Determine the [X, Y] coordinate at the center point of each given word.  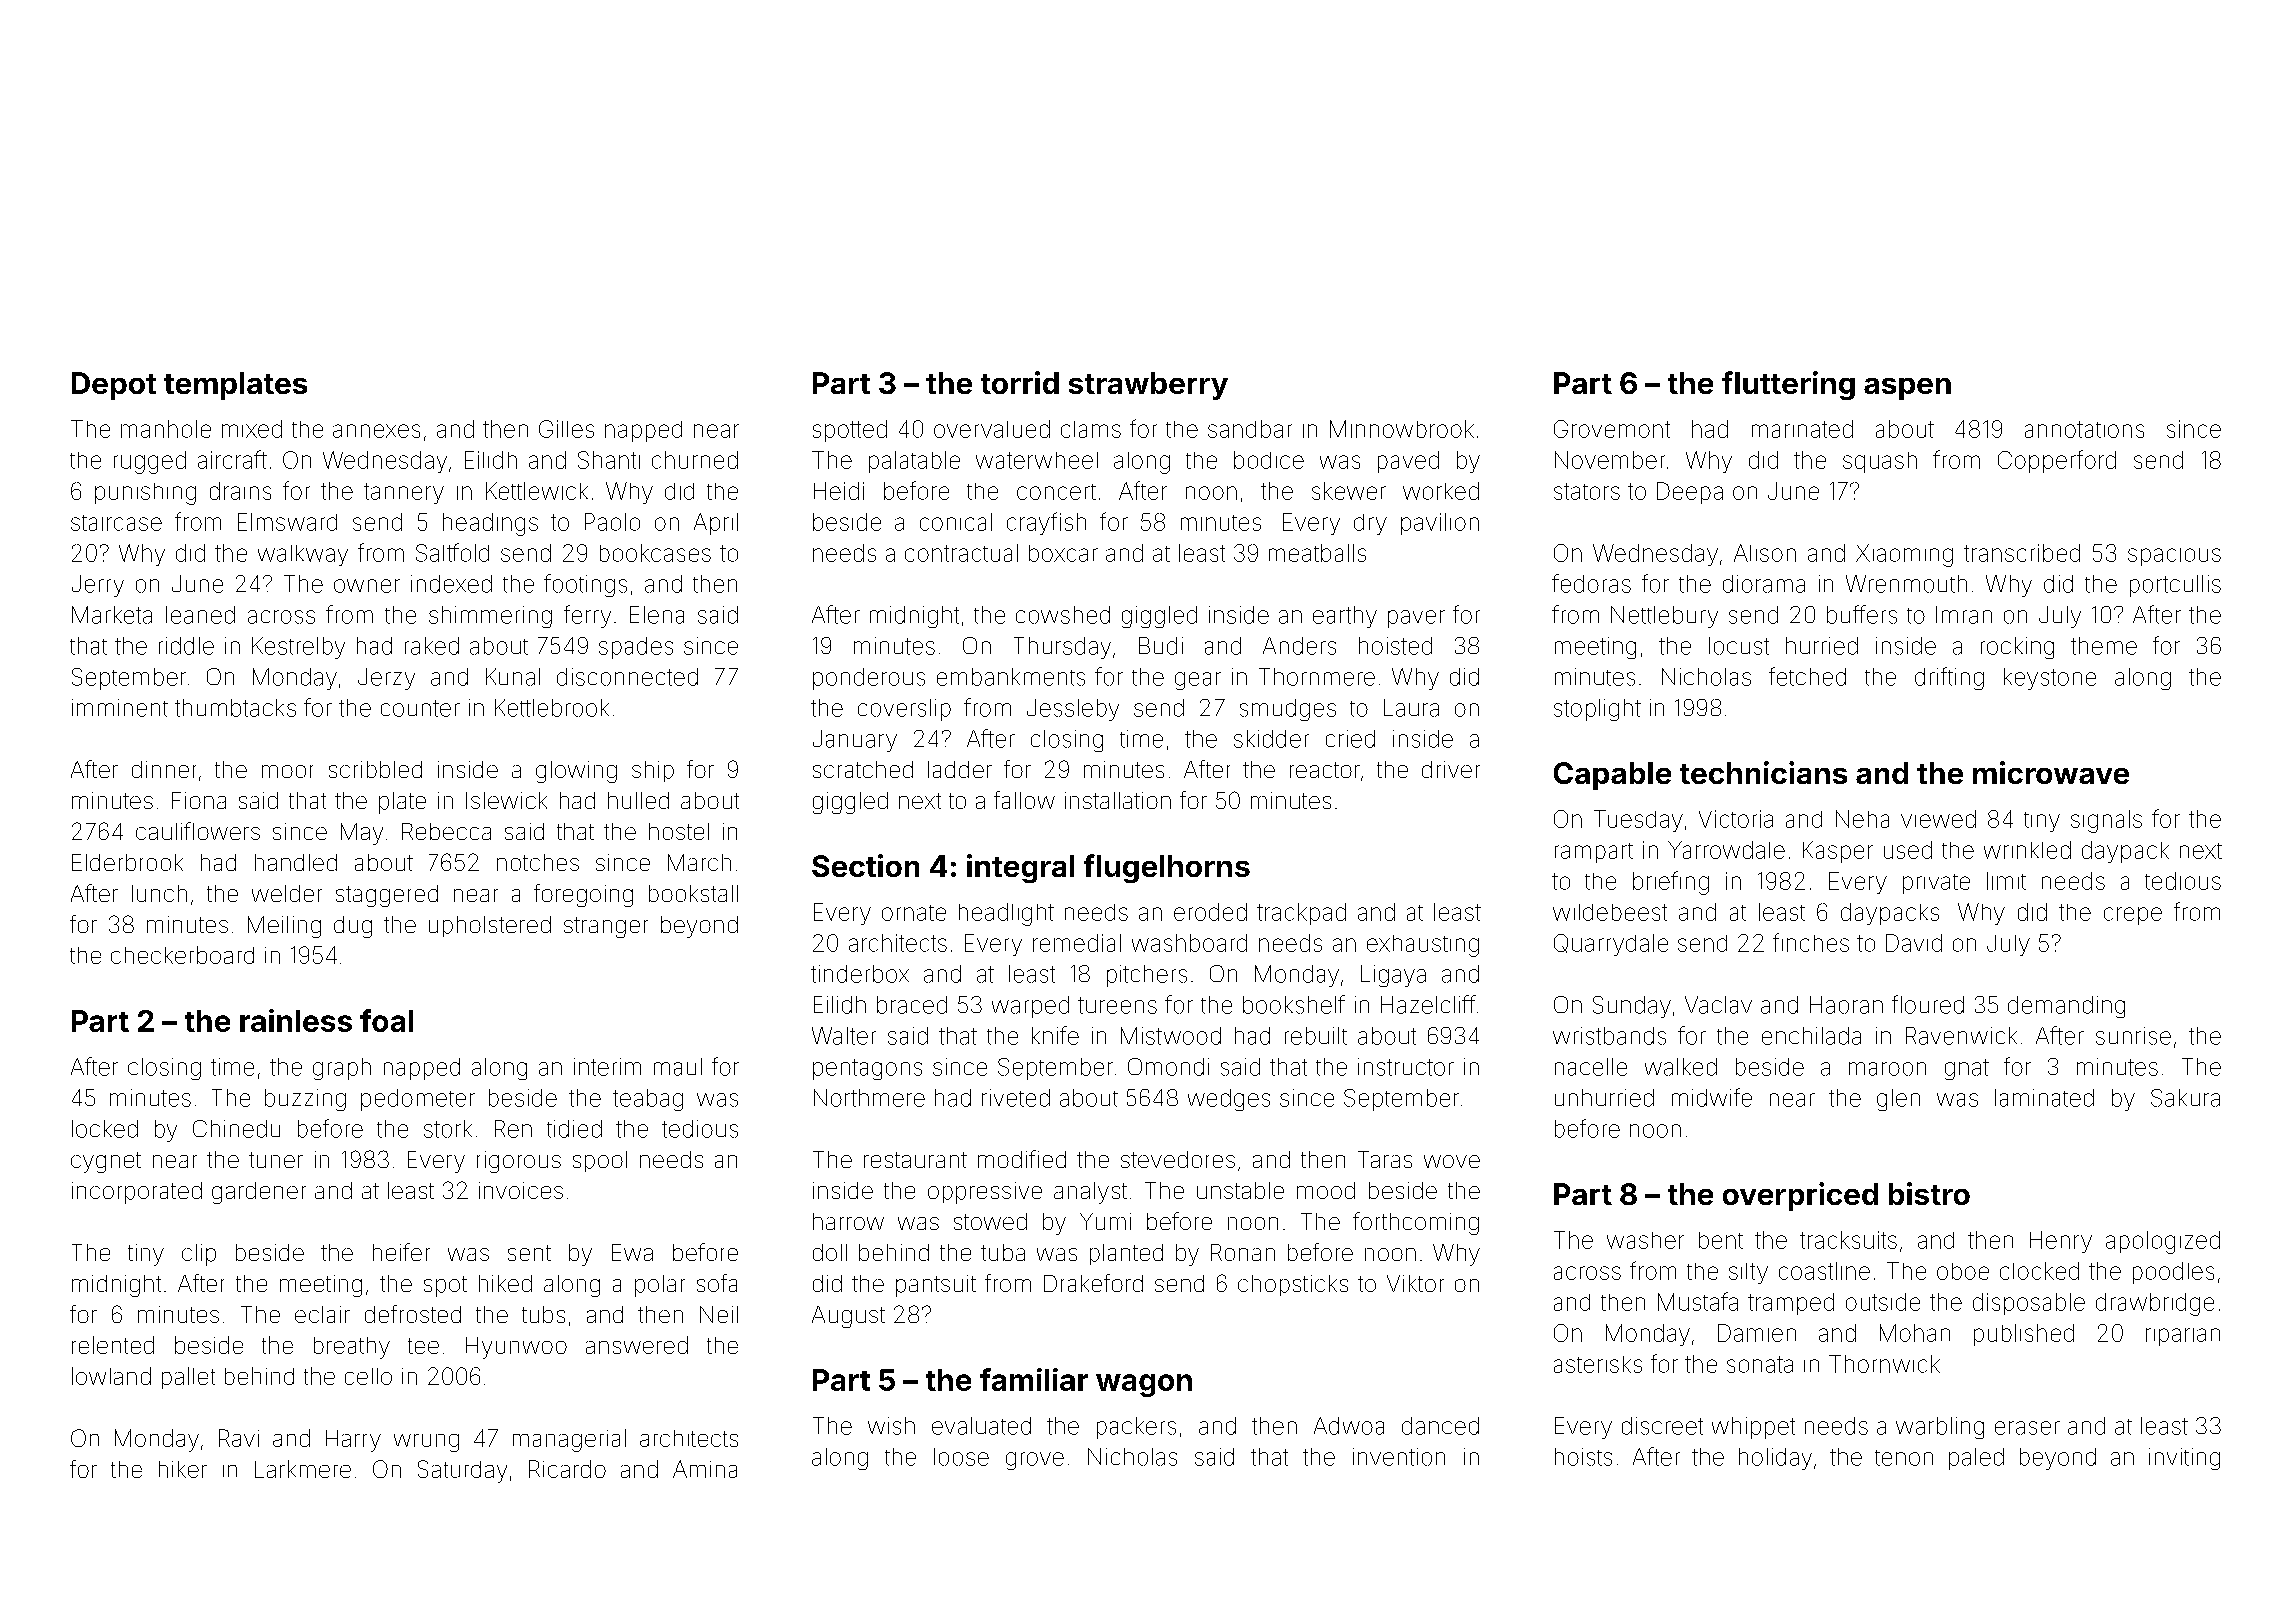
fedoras [1591, 583]
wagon [1144, 1385]
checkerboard [182, 955]
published [2024, 1335]
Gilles [566, 429]
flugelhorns [1167, 868]
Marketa [112, 615]
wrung [426, 1443]
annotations [2084, 429]
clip [199, 1255]
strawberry [1148, 386]
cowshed [1063, 615]
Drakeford [1093, 1283]
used [1908, 850]
